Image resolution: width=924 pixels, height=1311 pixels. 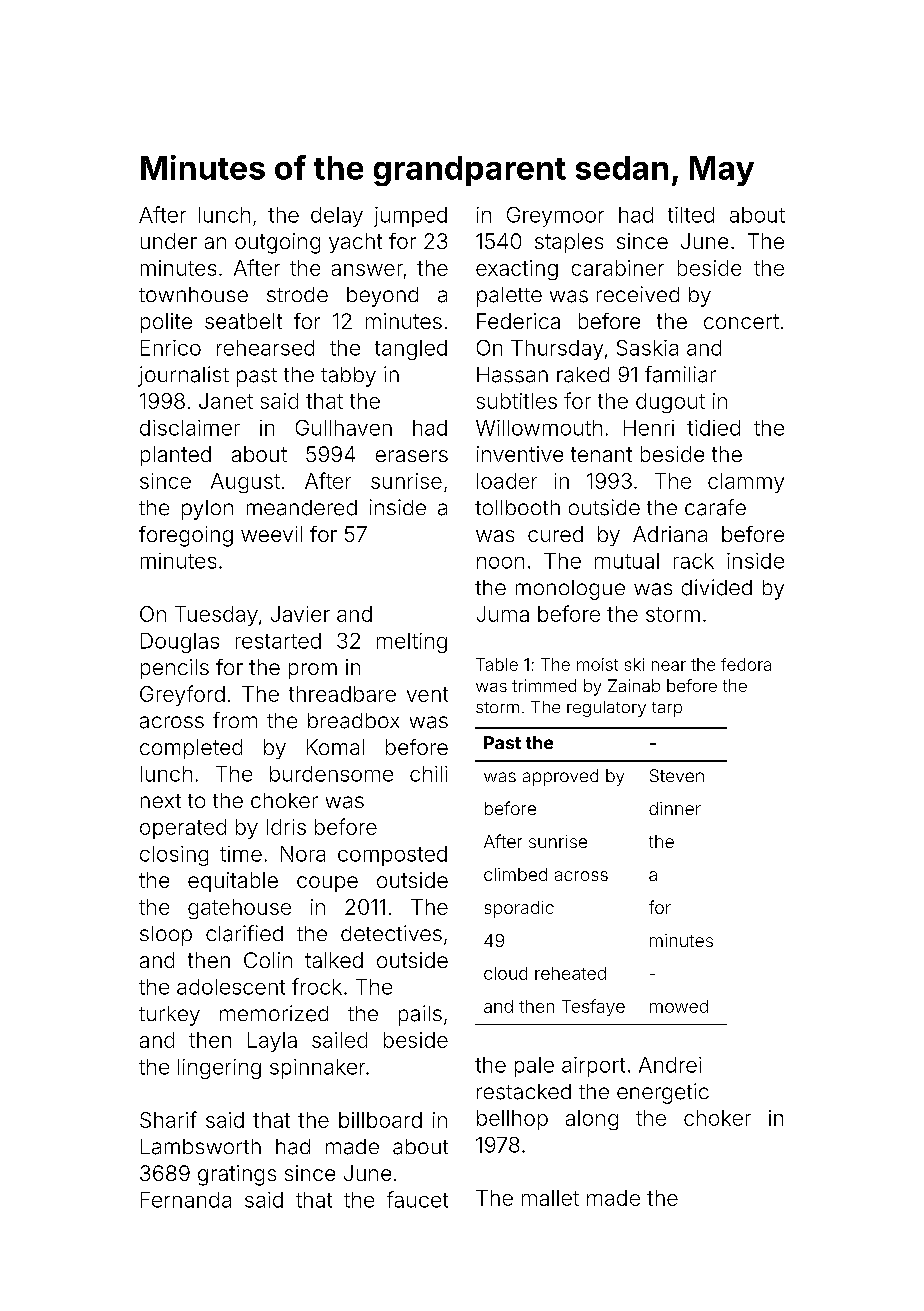 I want to click on tilted, so click(x=691, y=215).
